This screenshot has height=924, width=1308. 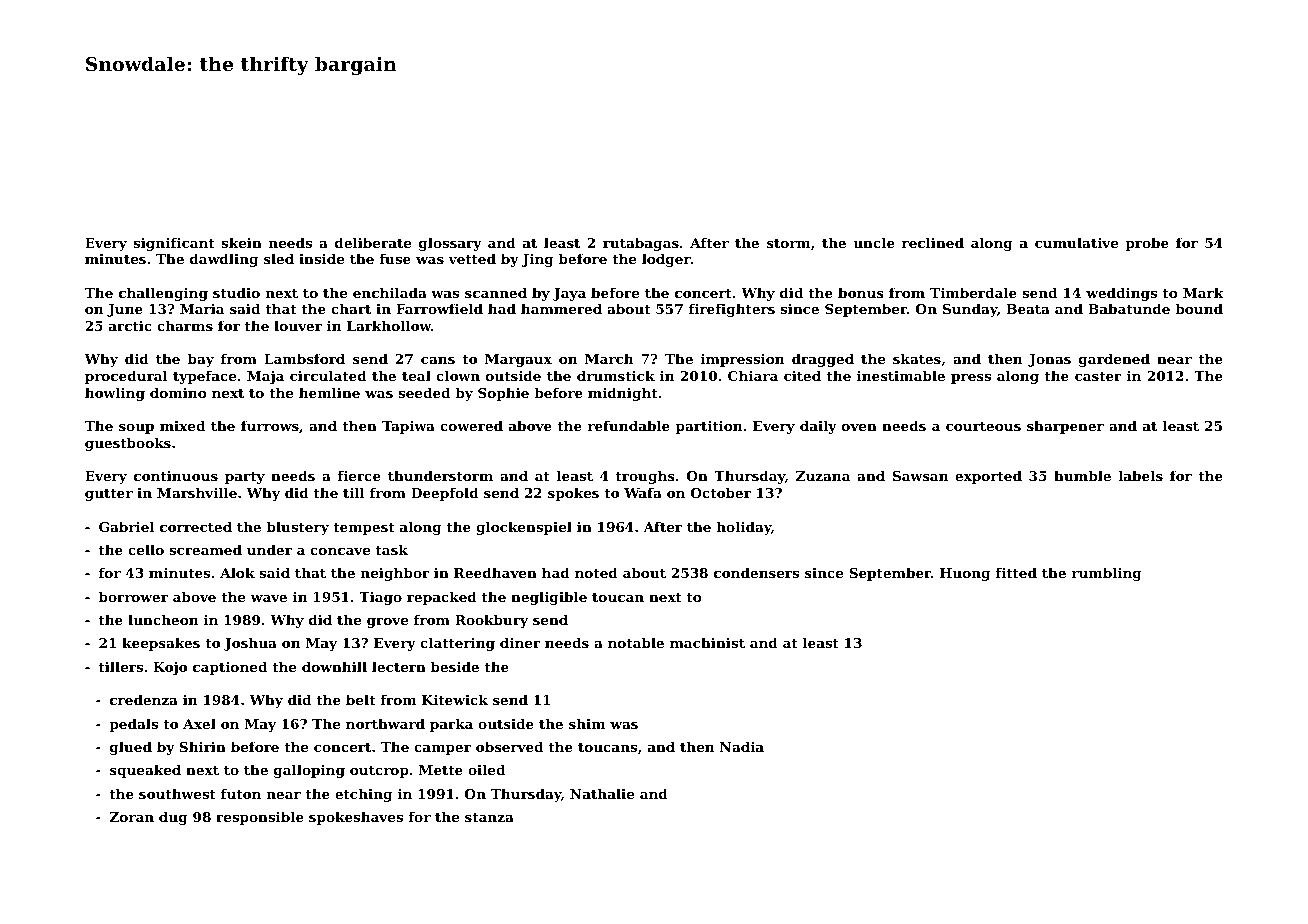 What do you see at coordinates (163, 294) in the screenshot?
I see `challenging` at bounding box center [163, 294].
